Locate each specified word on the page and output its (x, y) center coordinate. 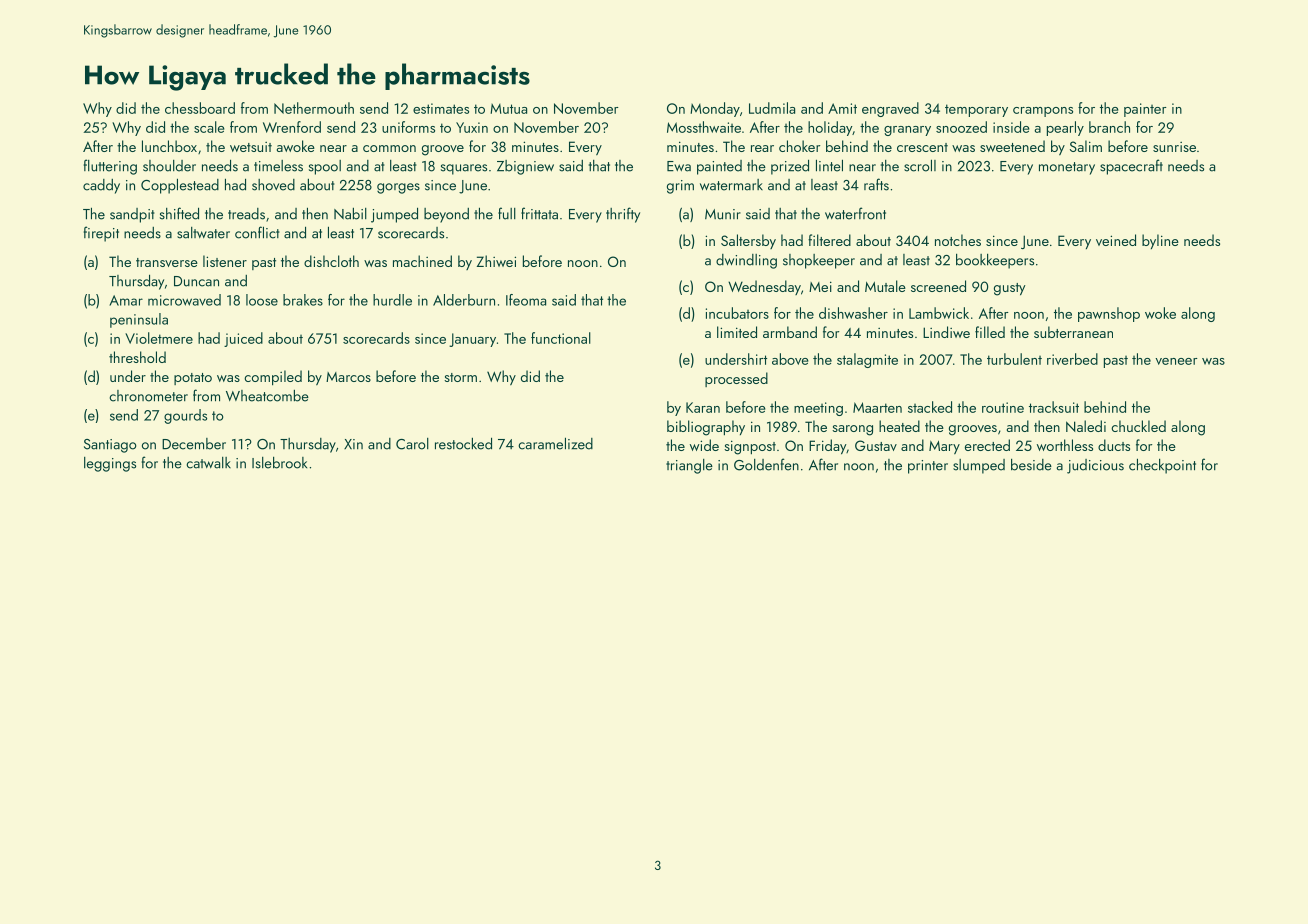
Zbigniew (525, 167)
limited (737, 332)
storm (460, 377)
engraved (890, 109)
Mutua (508, 109)
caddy (101, 186)
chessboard (200, 108)
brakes (303, 300)
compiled (273, 377)
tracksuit (1054, 407)
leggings (110, 464)
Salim (1086, 146)
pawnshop (1109, 314)
